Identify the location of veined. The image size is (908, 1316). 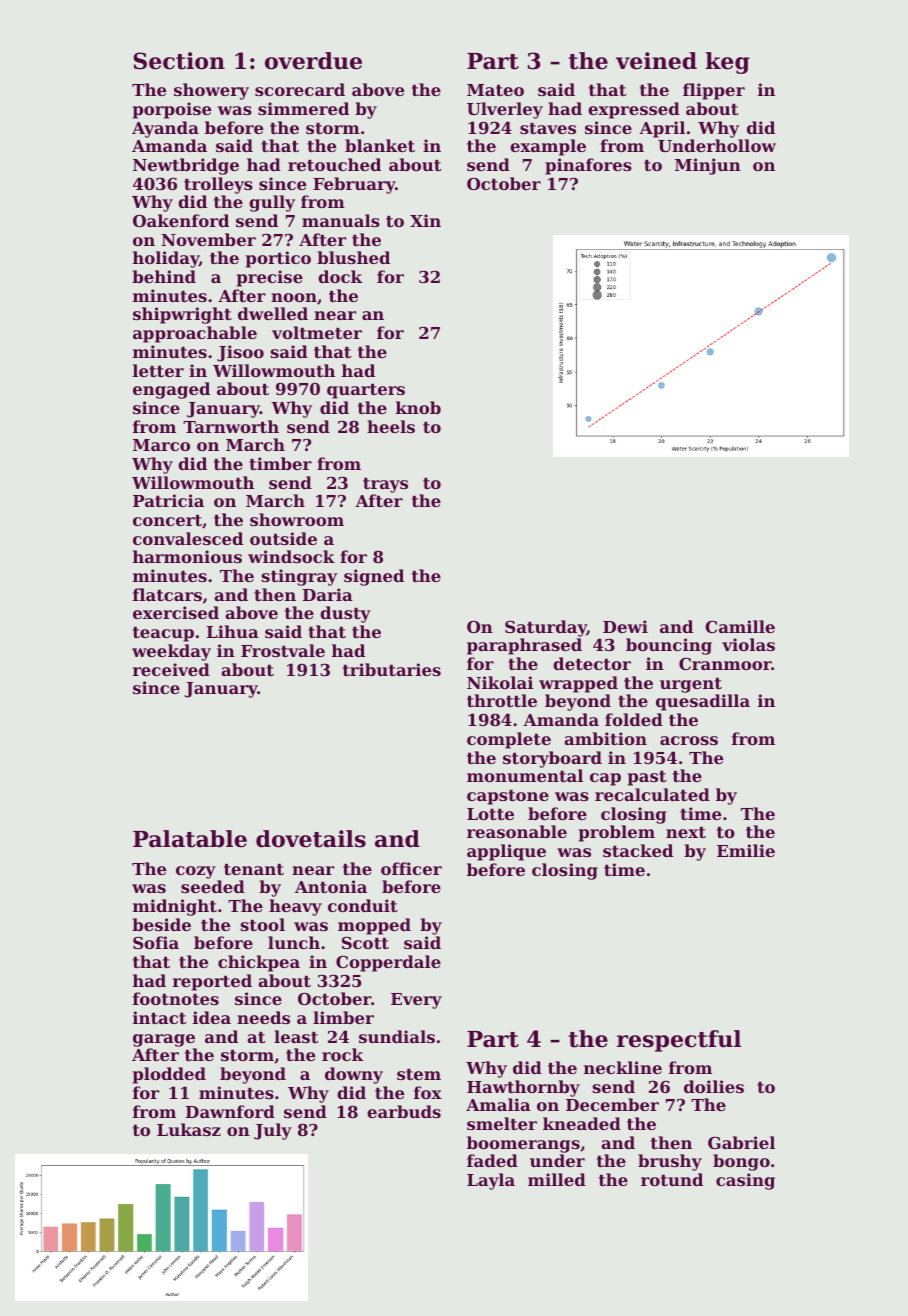
(656, 61).
